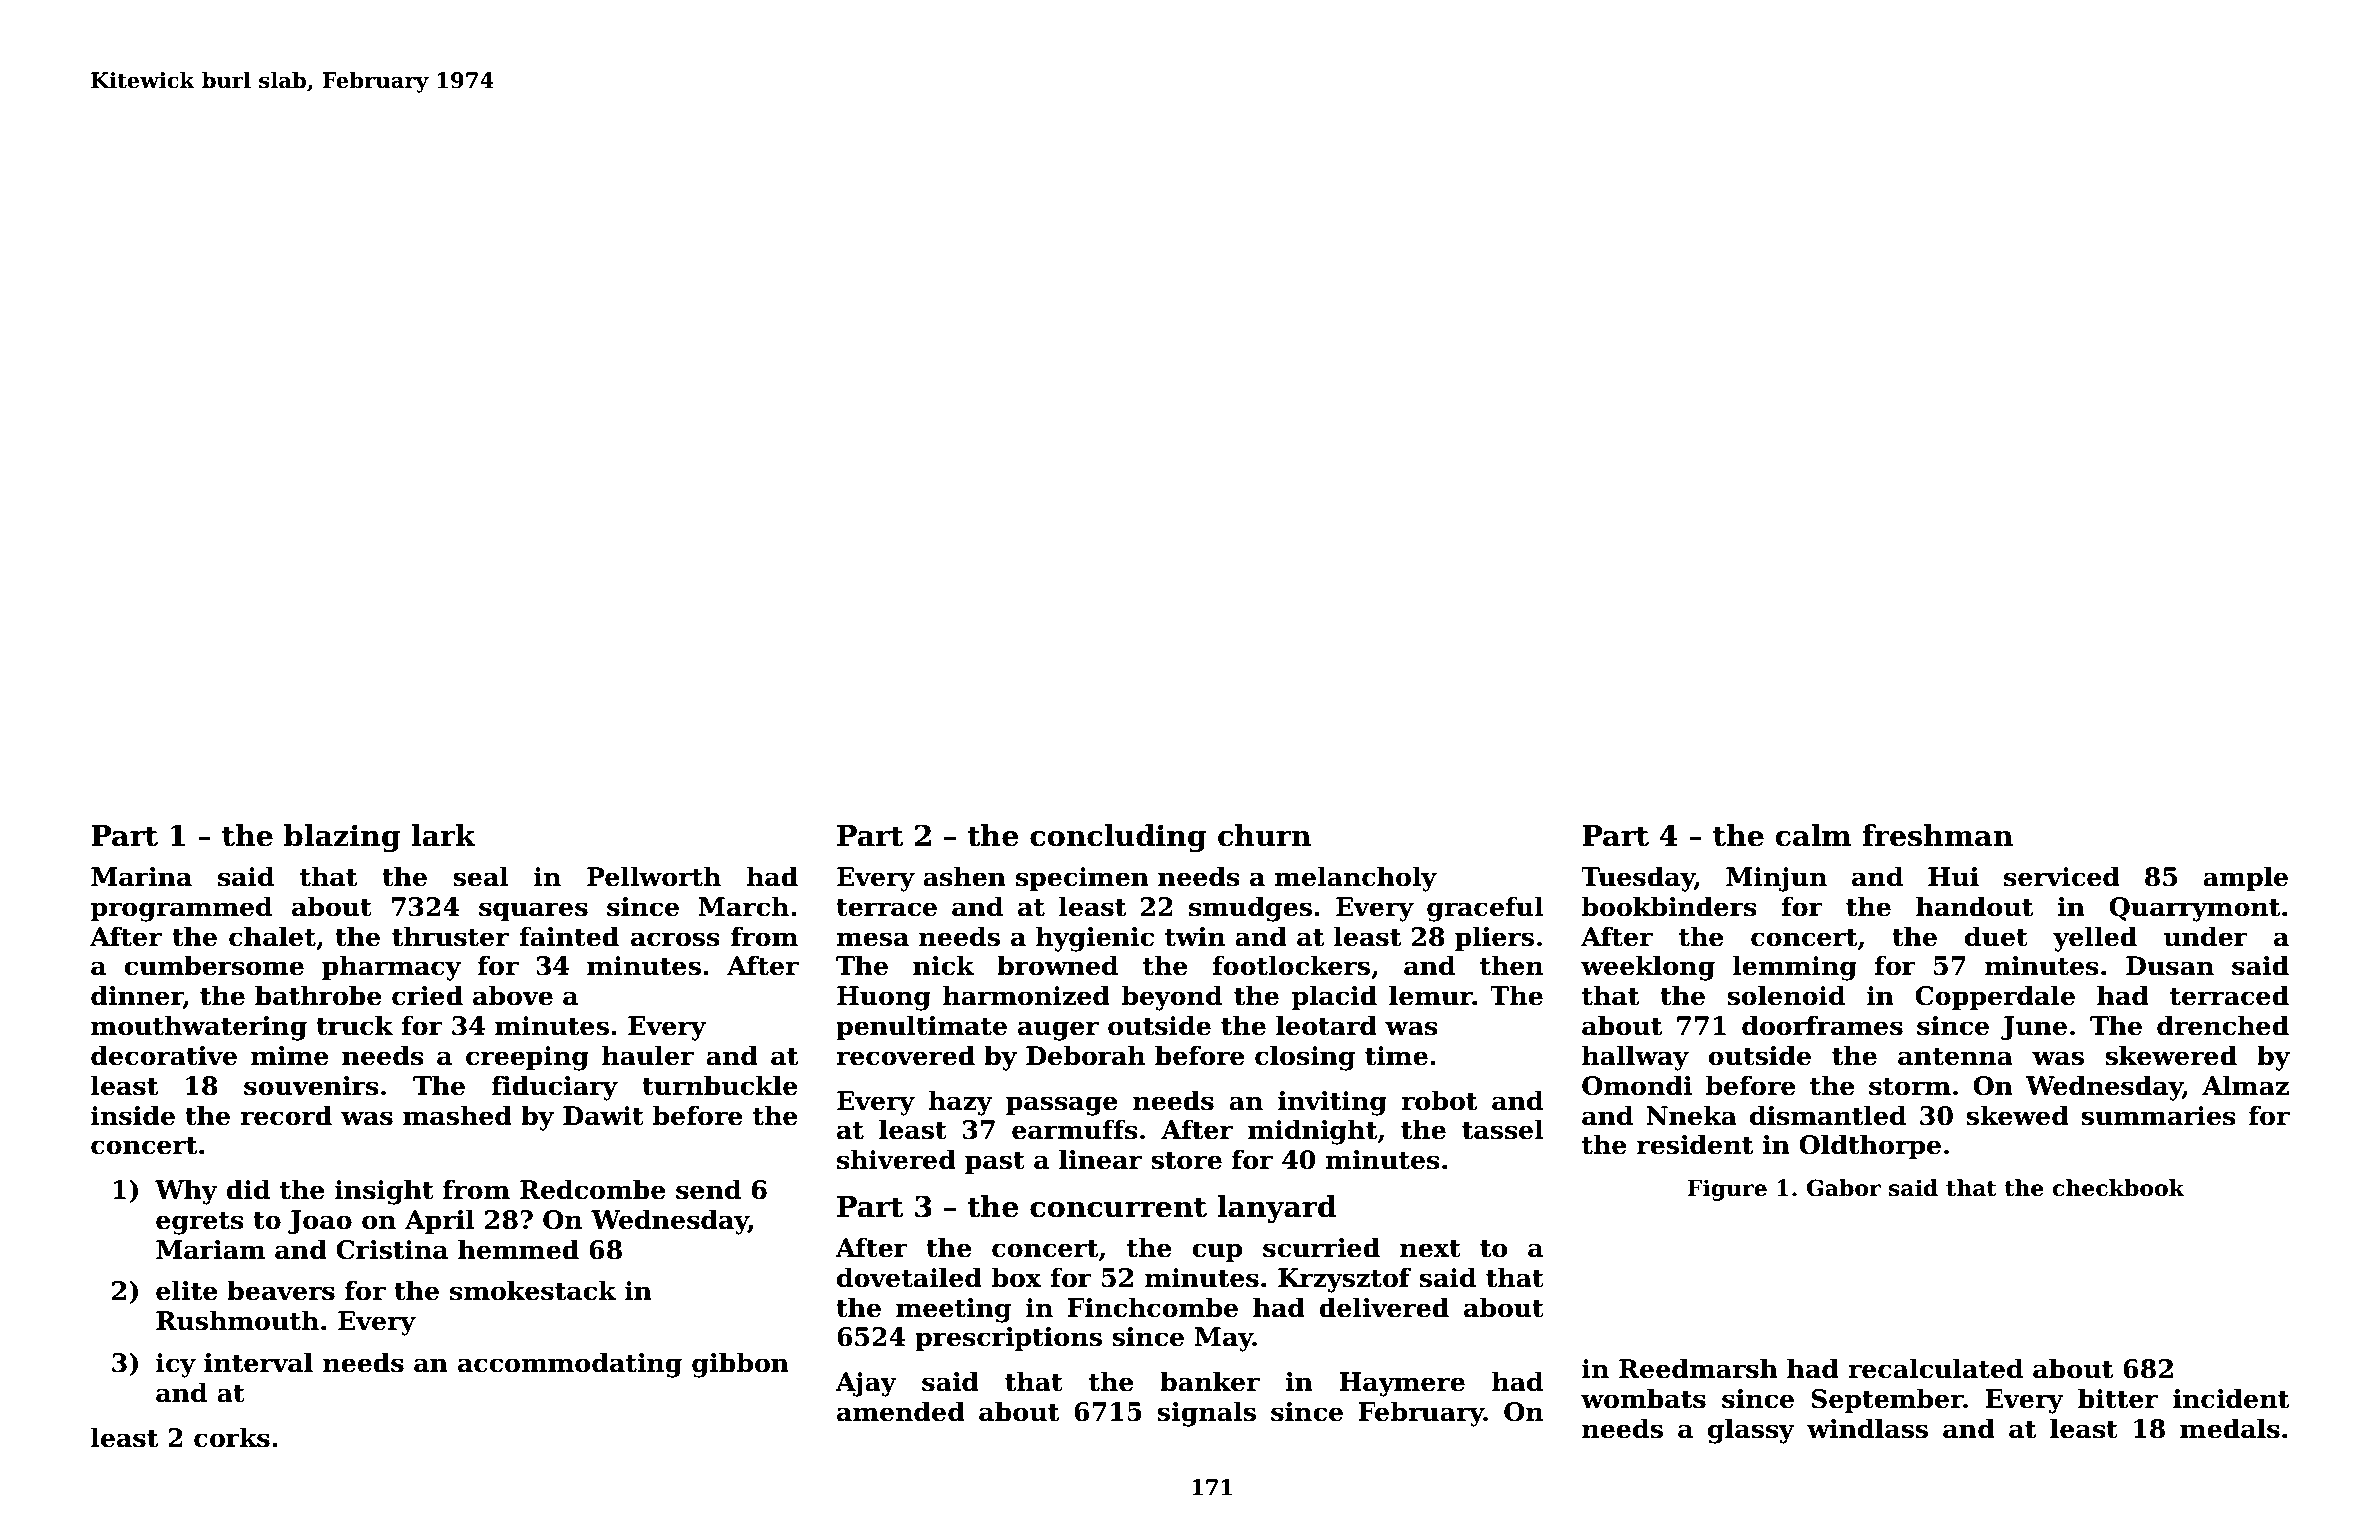  I want to click on fiduciary, so click(555, 1088).
